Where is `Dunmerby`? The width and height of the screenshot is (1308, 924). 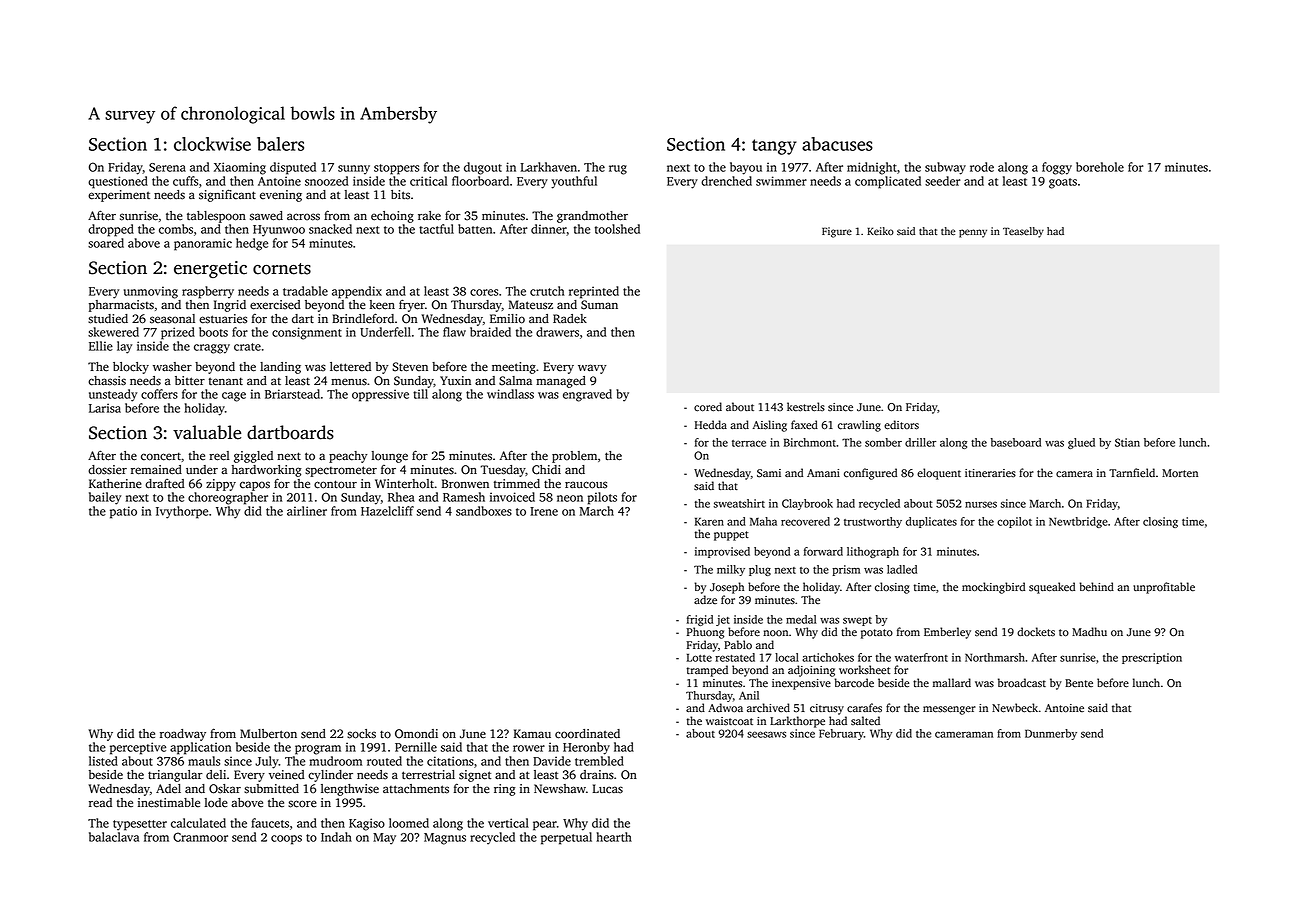 Dunmerby is located at coordinates (1051, 734).
